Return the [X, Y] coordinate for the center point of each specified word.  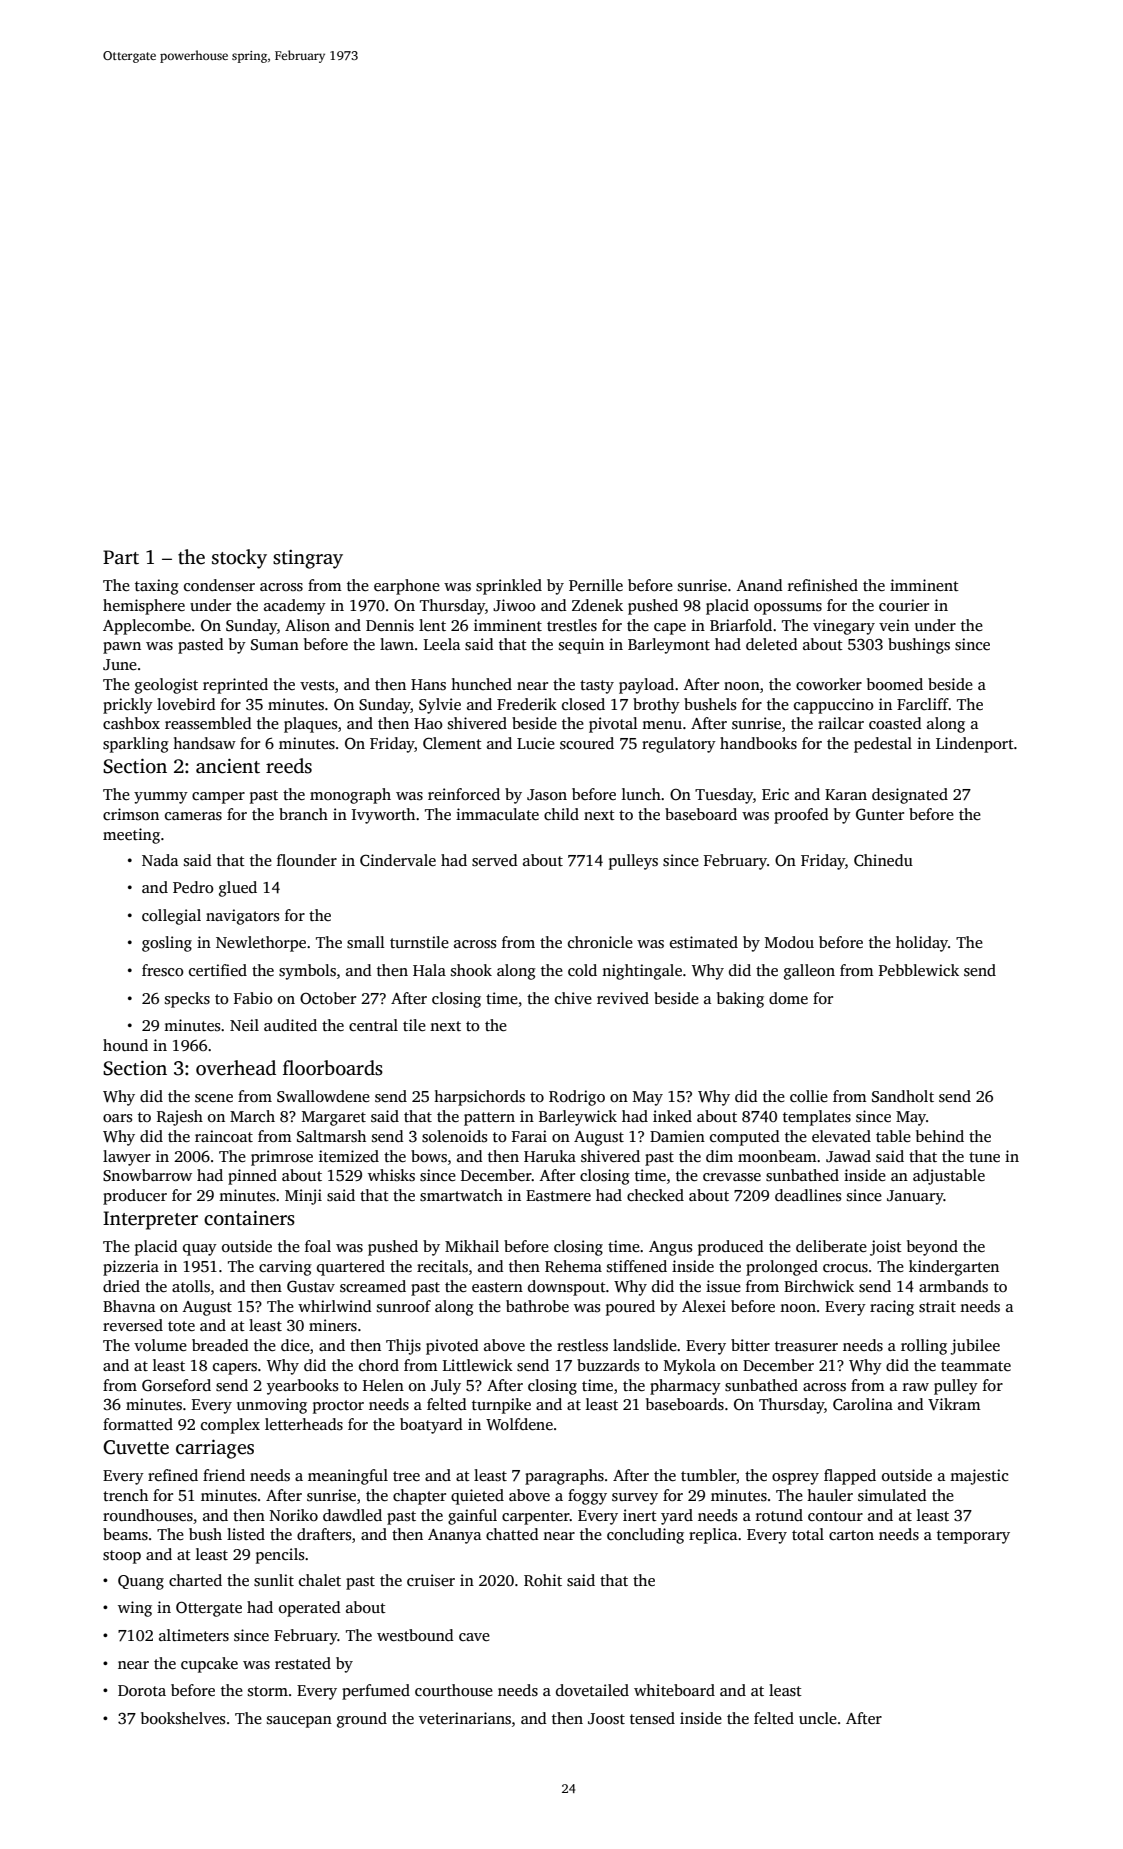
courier [904, 605]
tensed [652, 1718]
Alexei [704, 1306]
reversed [133, 1325]
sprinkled [509, 587]
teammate [976, 1366]
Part [121, 557]
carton [851, 1535]
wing [135, 1609]
